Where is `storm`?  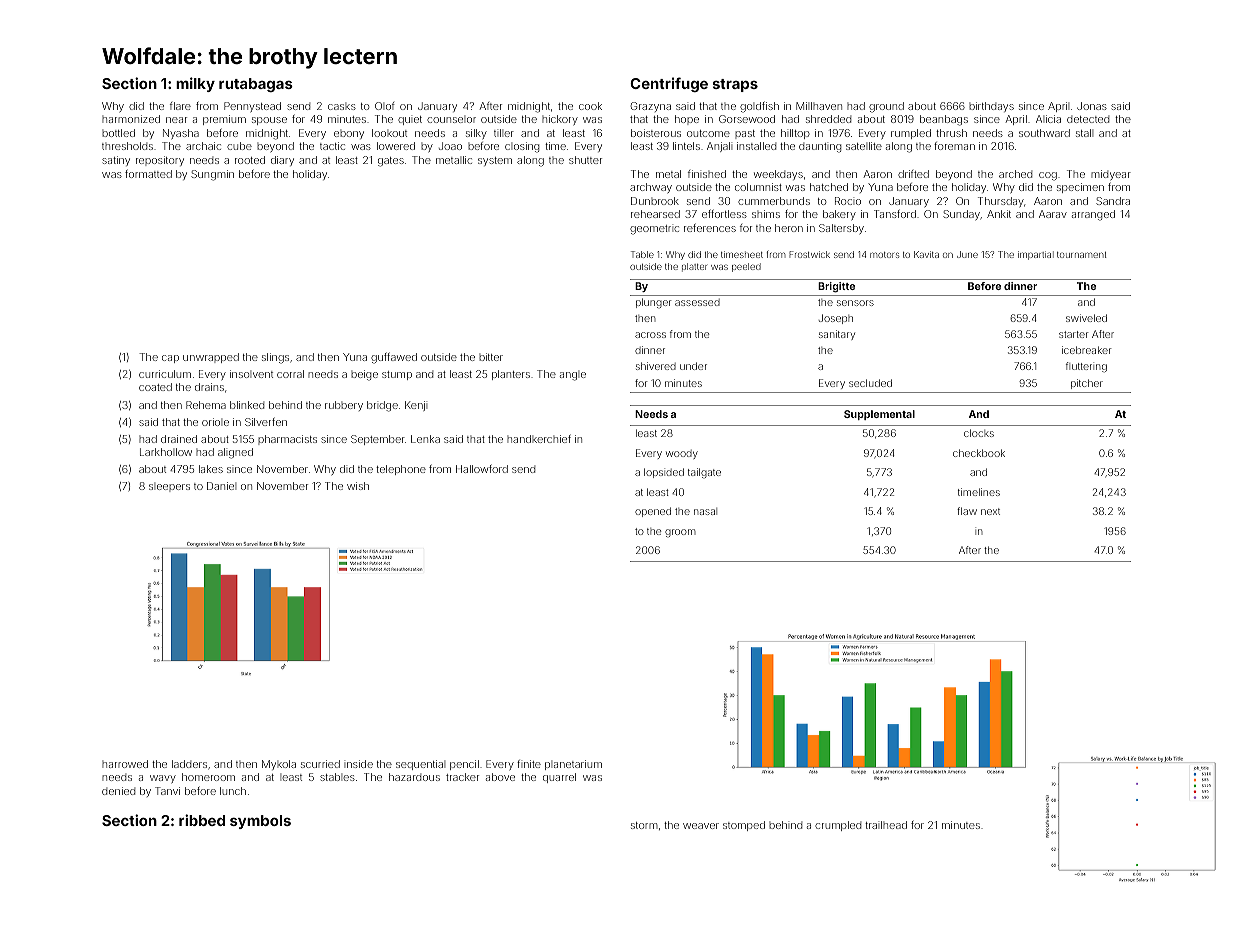 storm is located at coordinates (644, 825).
